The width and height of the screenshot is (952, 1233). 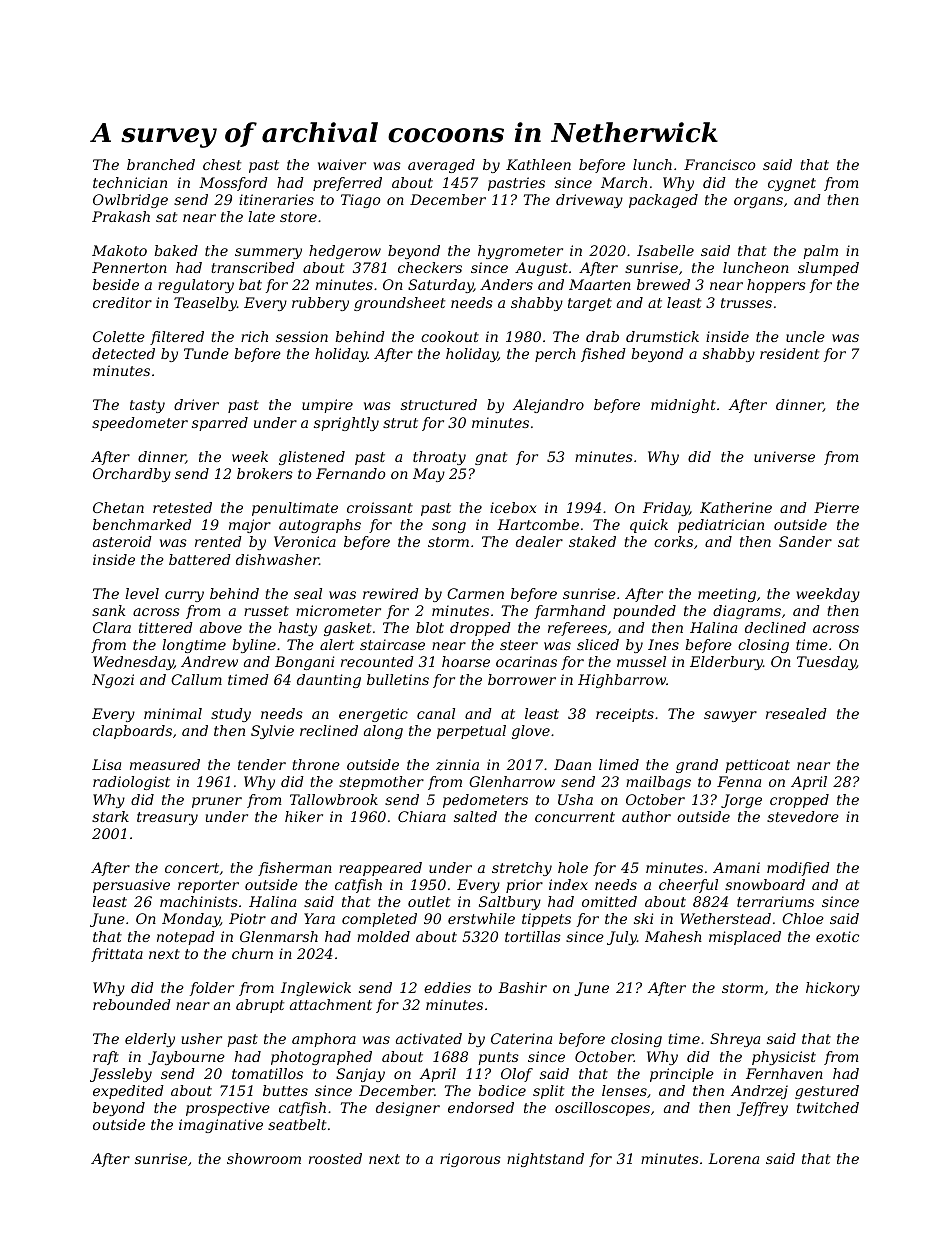 I want to click on song, so click(x=449, y=527).
